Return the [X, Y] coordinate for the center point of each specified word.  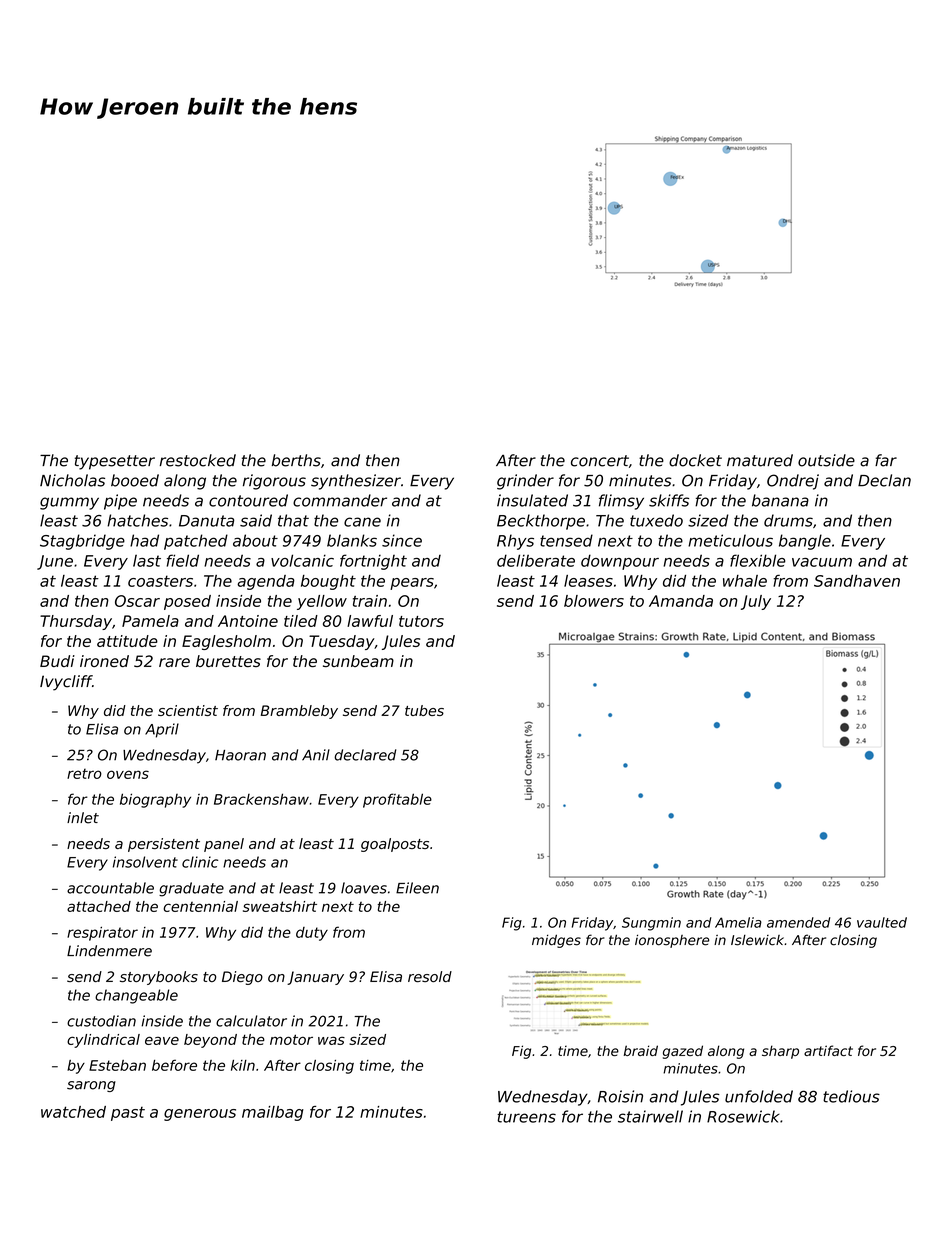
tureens [526, 1117]
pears [412, 584]
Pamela [150, 621]
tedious [851, 1096]
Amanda [681, 601]
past [128, 1114]
